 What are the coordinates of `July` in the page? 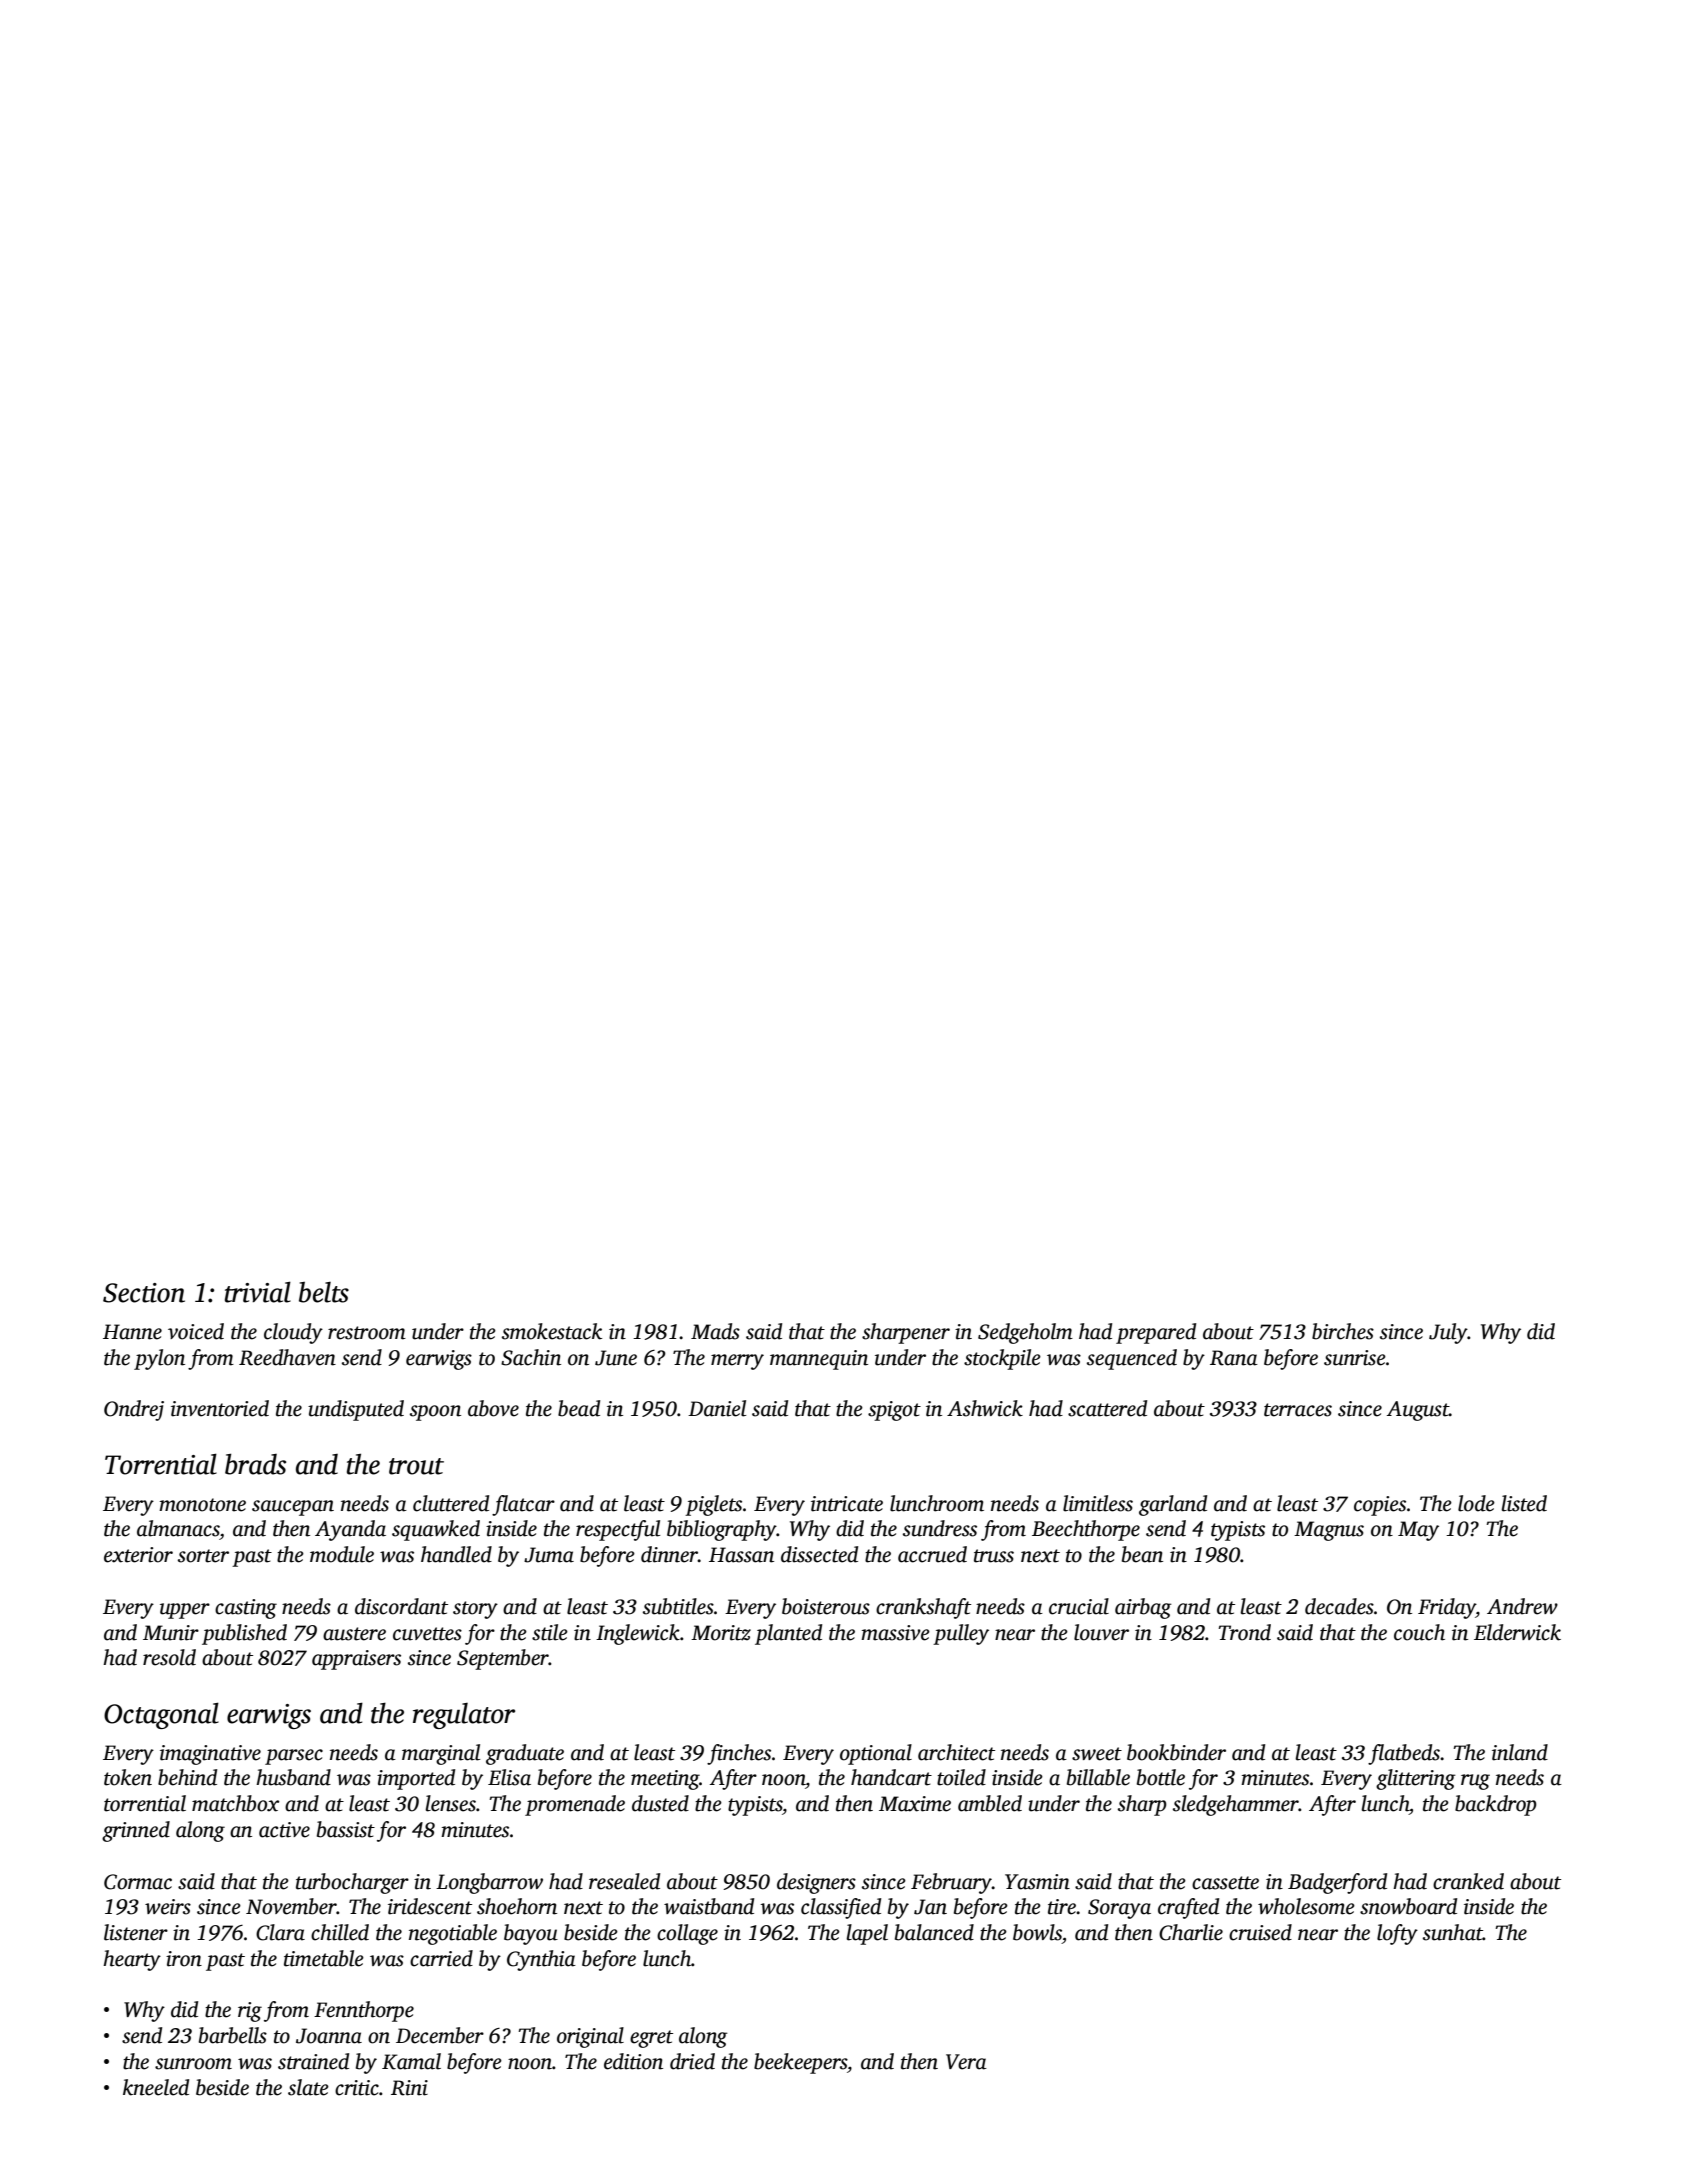 It's located at (1448, 1333).
